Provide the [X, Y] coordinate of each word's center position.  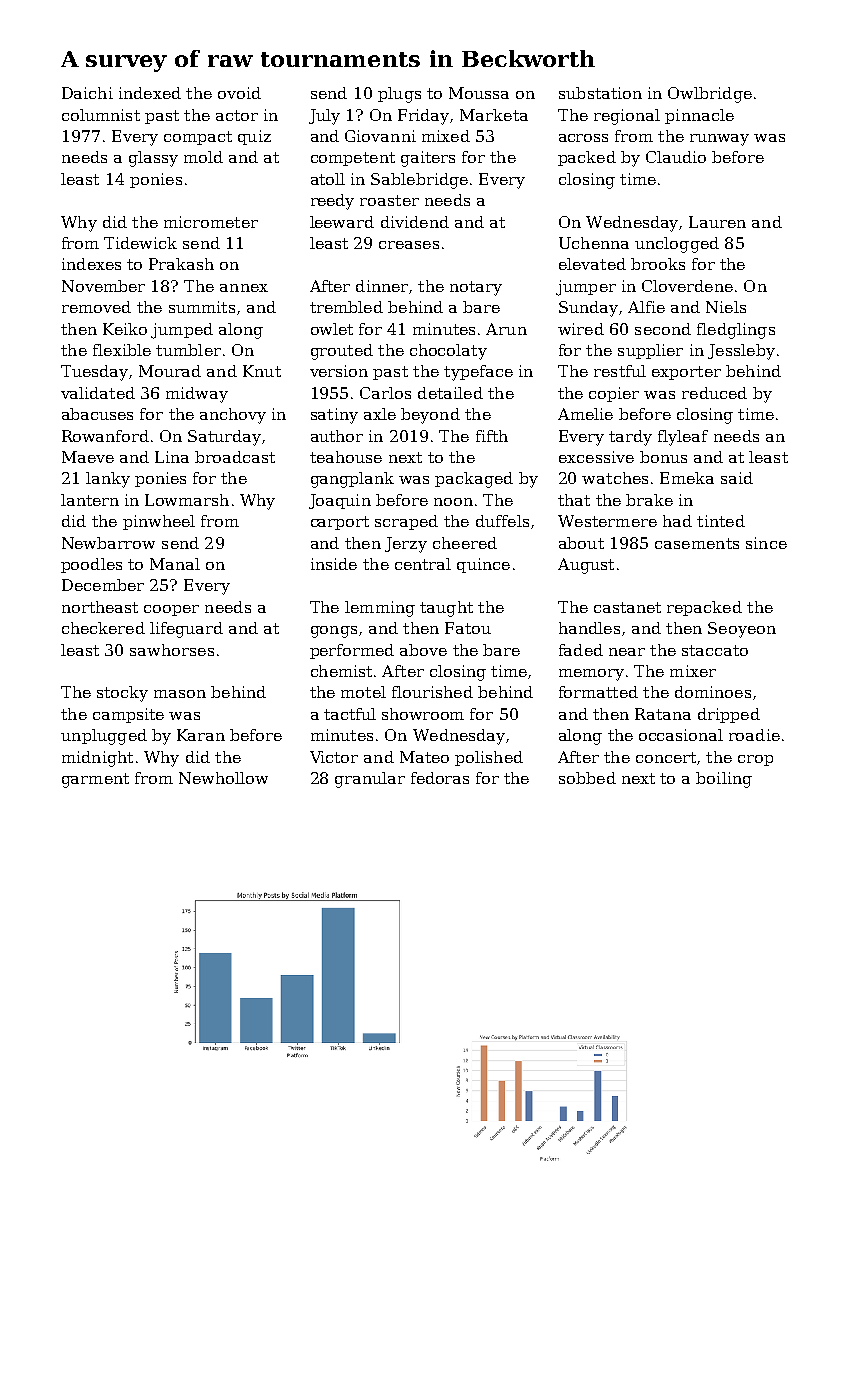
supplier [650, 351]
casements [697, 543]
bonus [663, 457]
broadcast [235, 457]
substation [600, 93]
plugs [399, 95]
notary [476, 288]
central [423, 564]
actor [237, 115]
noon [453, 502]
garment [95, 780]
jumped [182, 331]
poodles [91, 565]
